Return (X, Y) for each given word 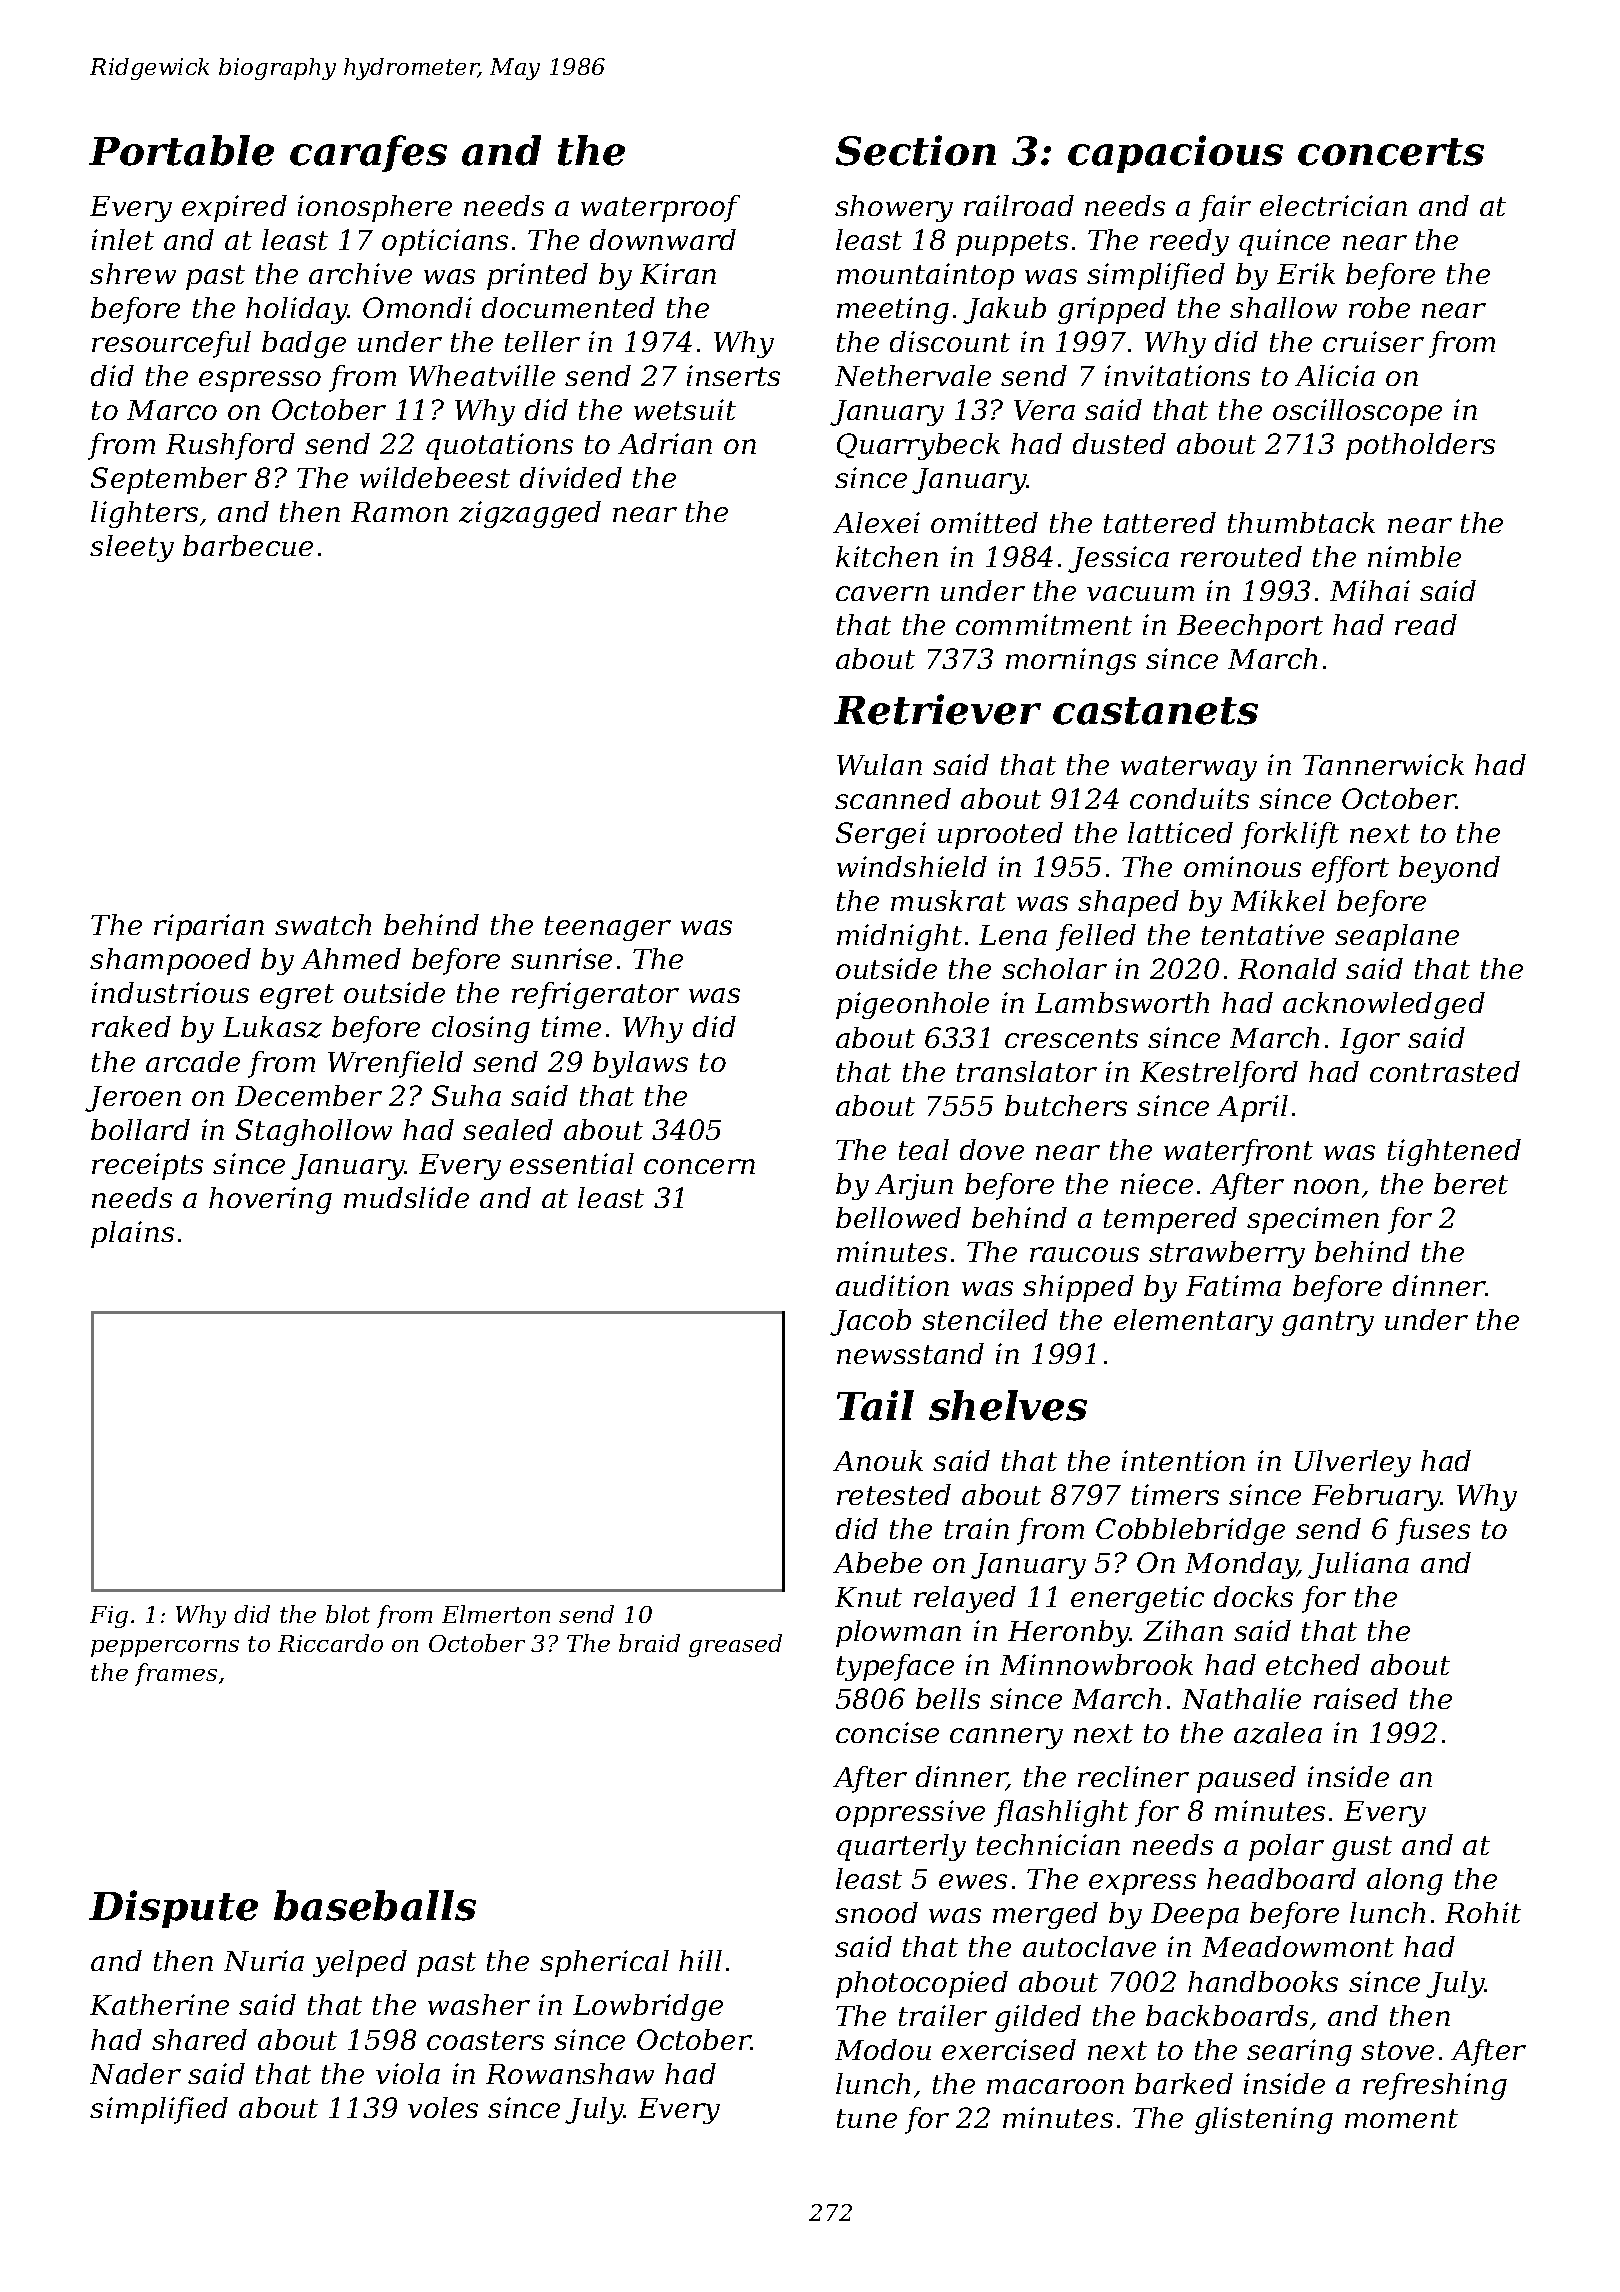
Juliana (1358, 1565)
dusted (1119, 443)
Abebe (877, 1562)
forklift (1290, 835)
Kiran (678, 273)
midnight (899, 937)
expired (234, 208)
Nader (135, 2073)
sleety (132, 548)
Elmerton (496, 1614)
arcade (193, 1061)
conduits (1189, 798)
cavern (882, 593)
